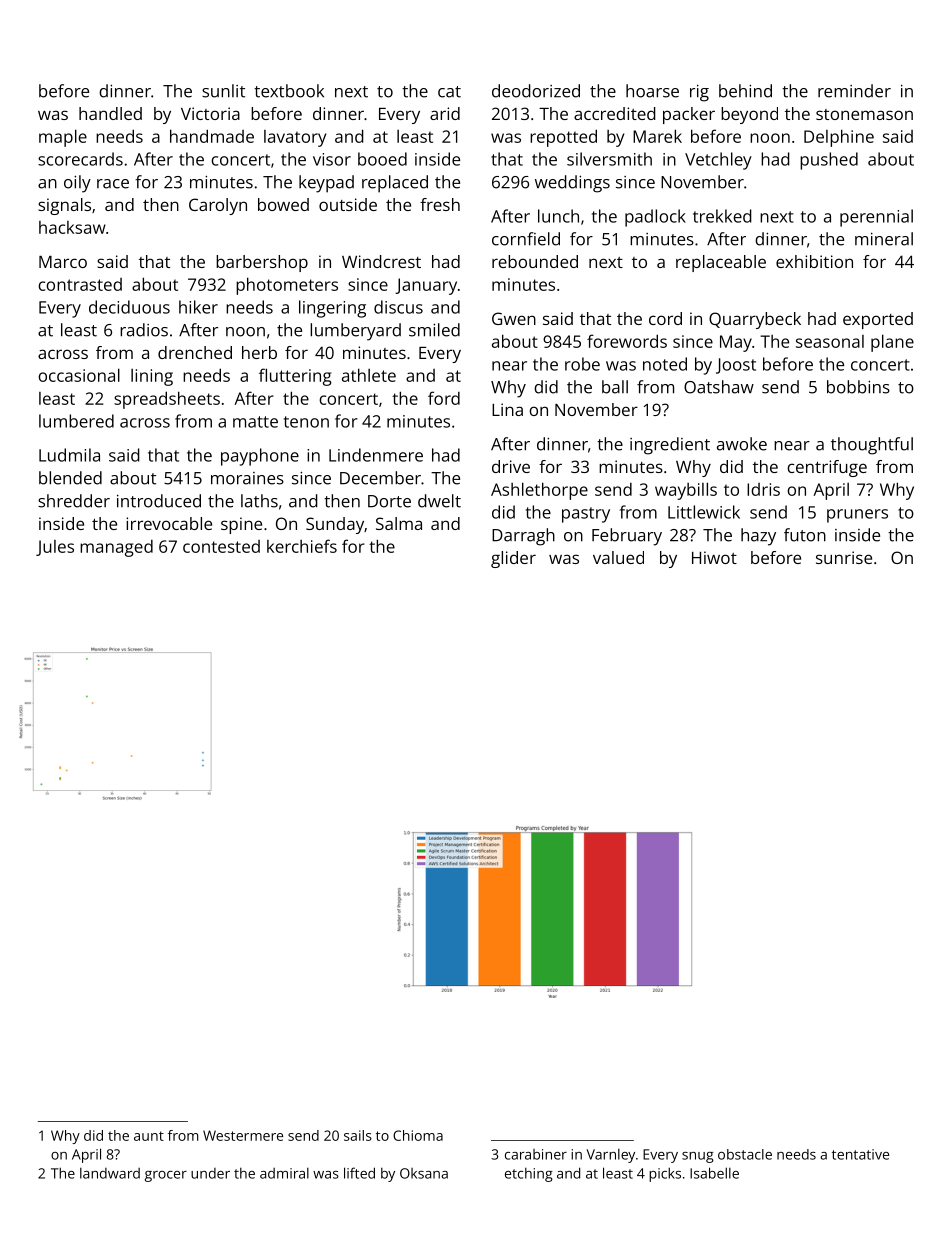 The width and height of the page is (952, 1233). I want to click on Oksana, so click(424, 1173).
